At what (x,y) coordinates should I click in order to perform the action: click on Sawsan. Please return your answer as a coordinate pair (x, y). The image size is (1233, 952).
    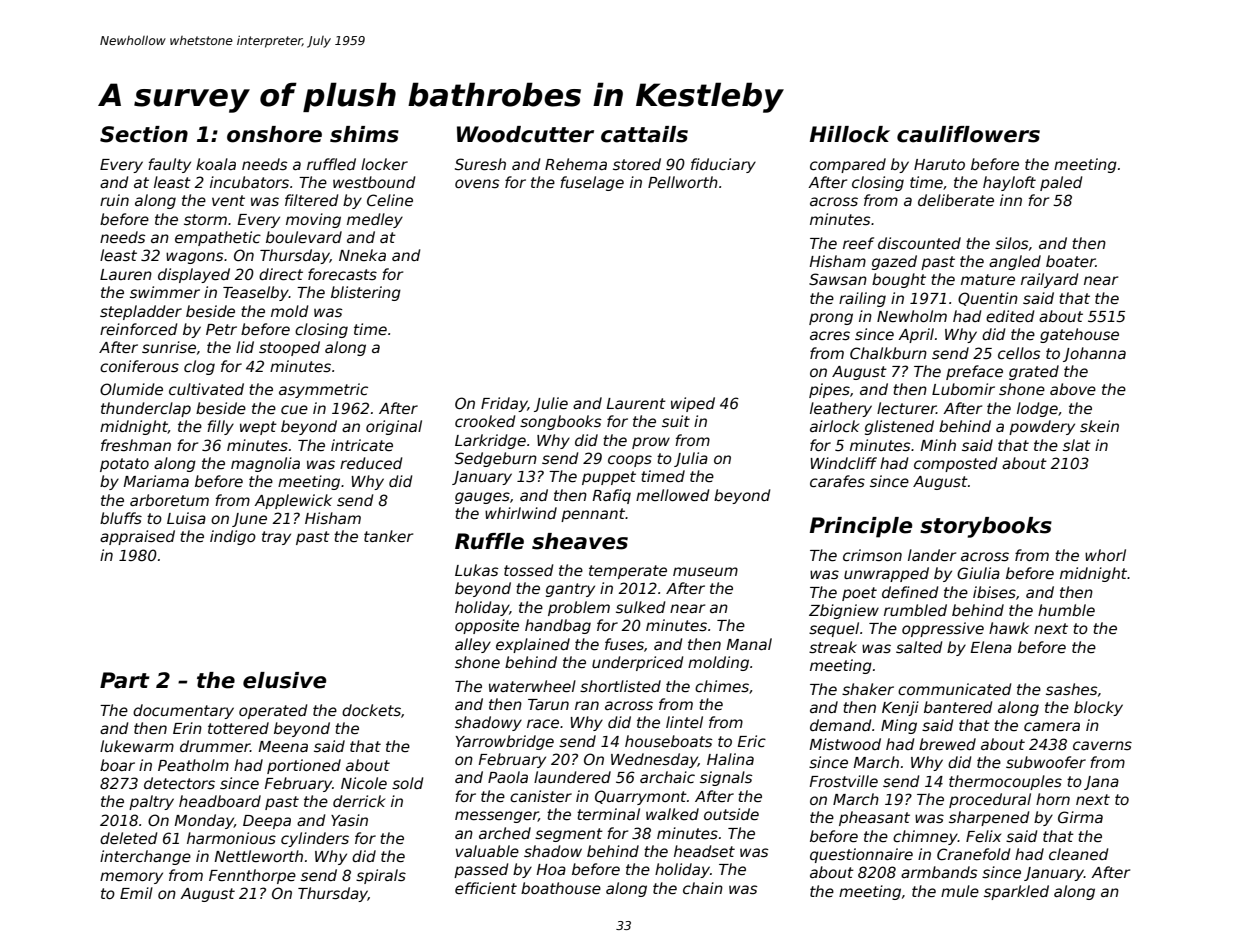
    Looking at the image, I should click on (838, 279).
